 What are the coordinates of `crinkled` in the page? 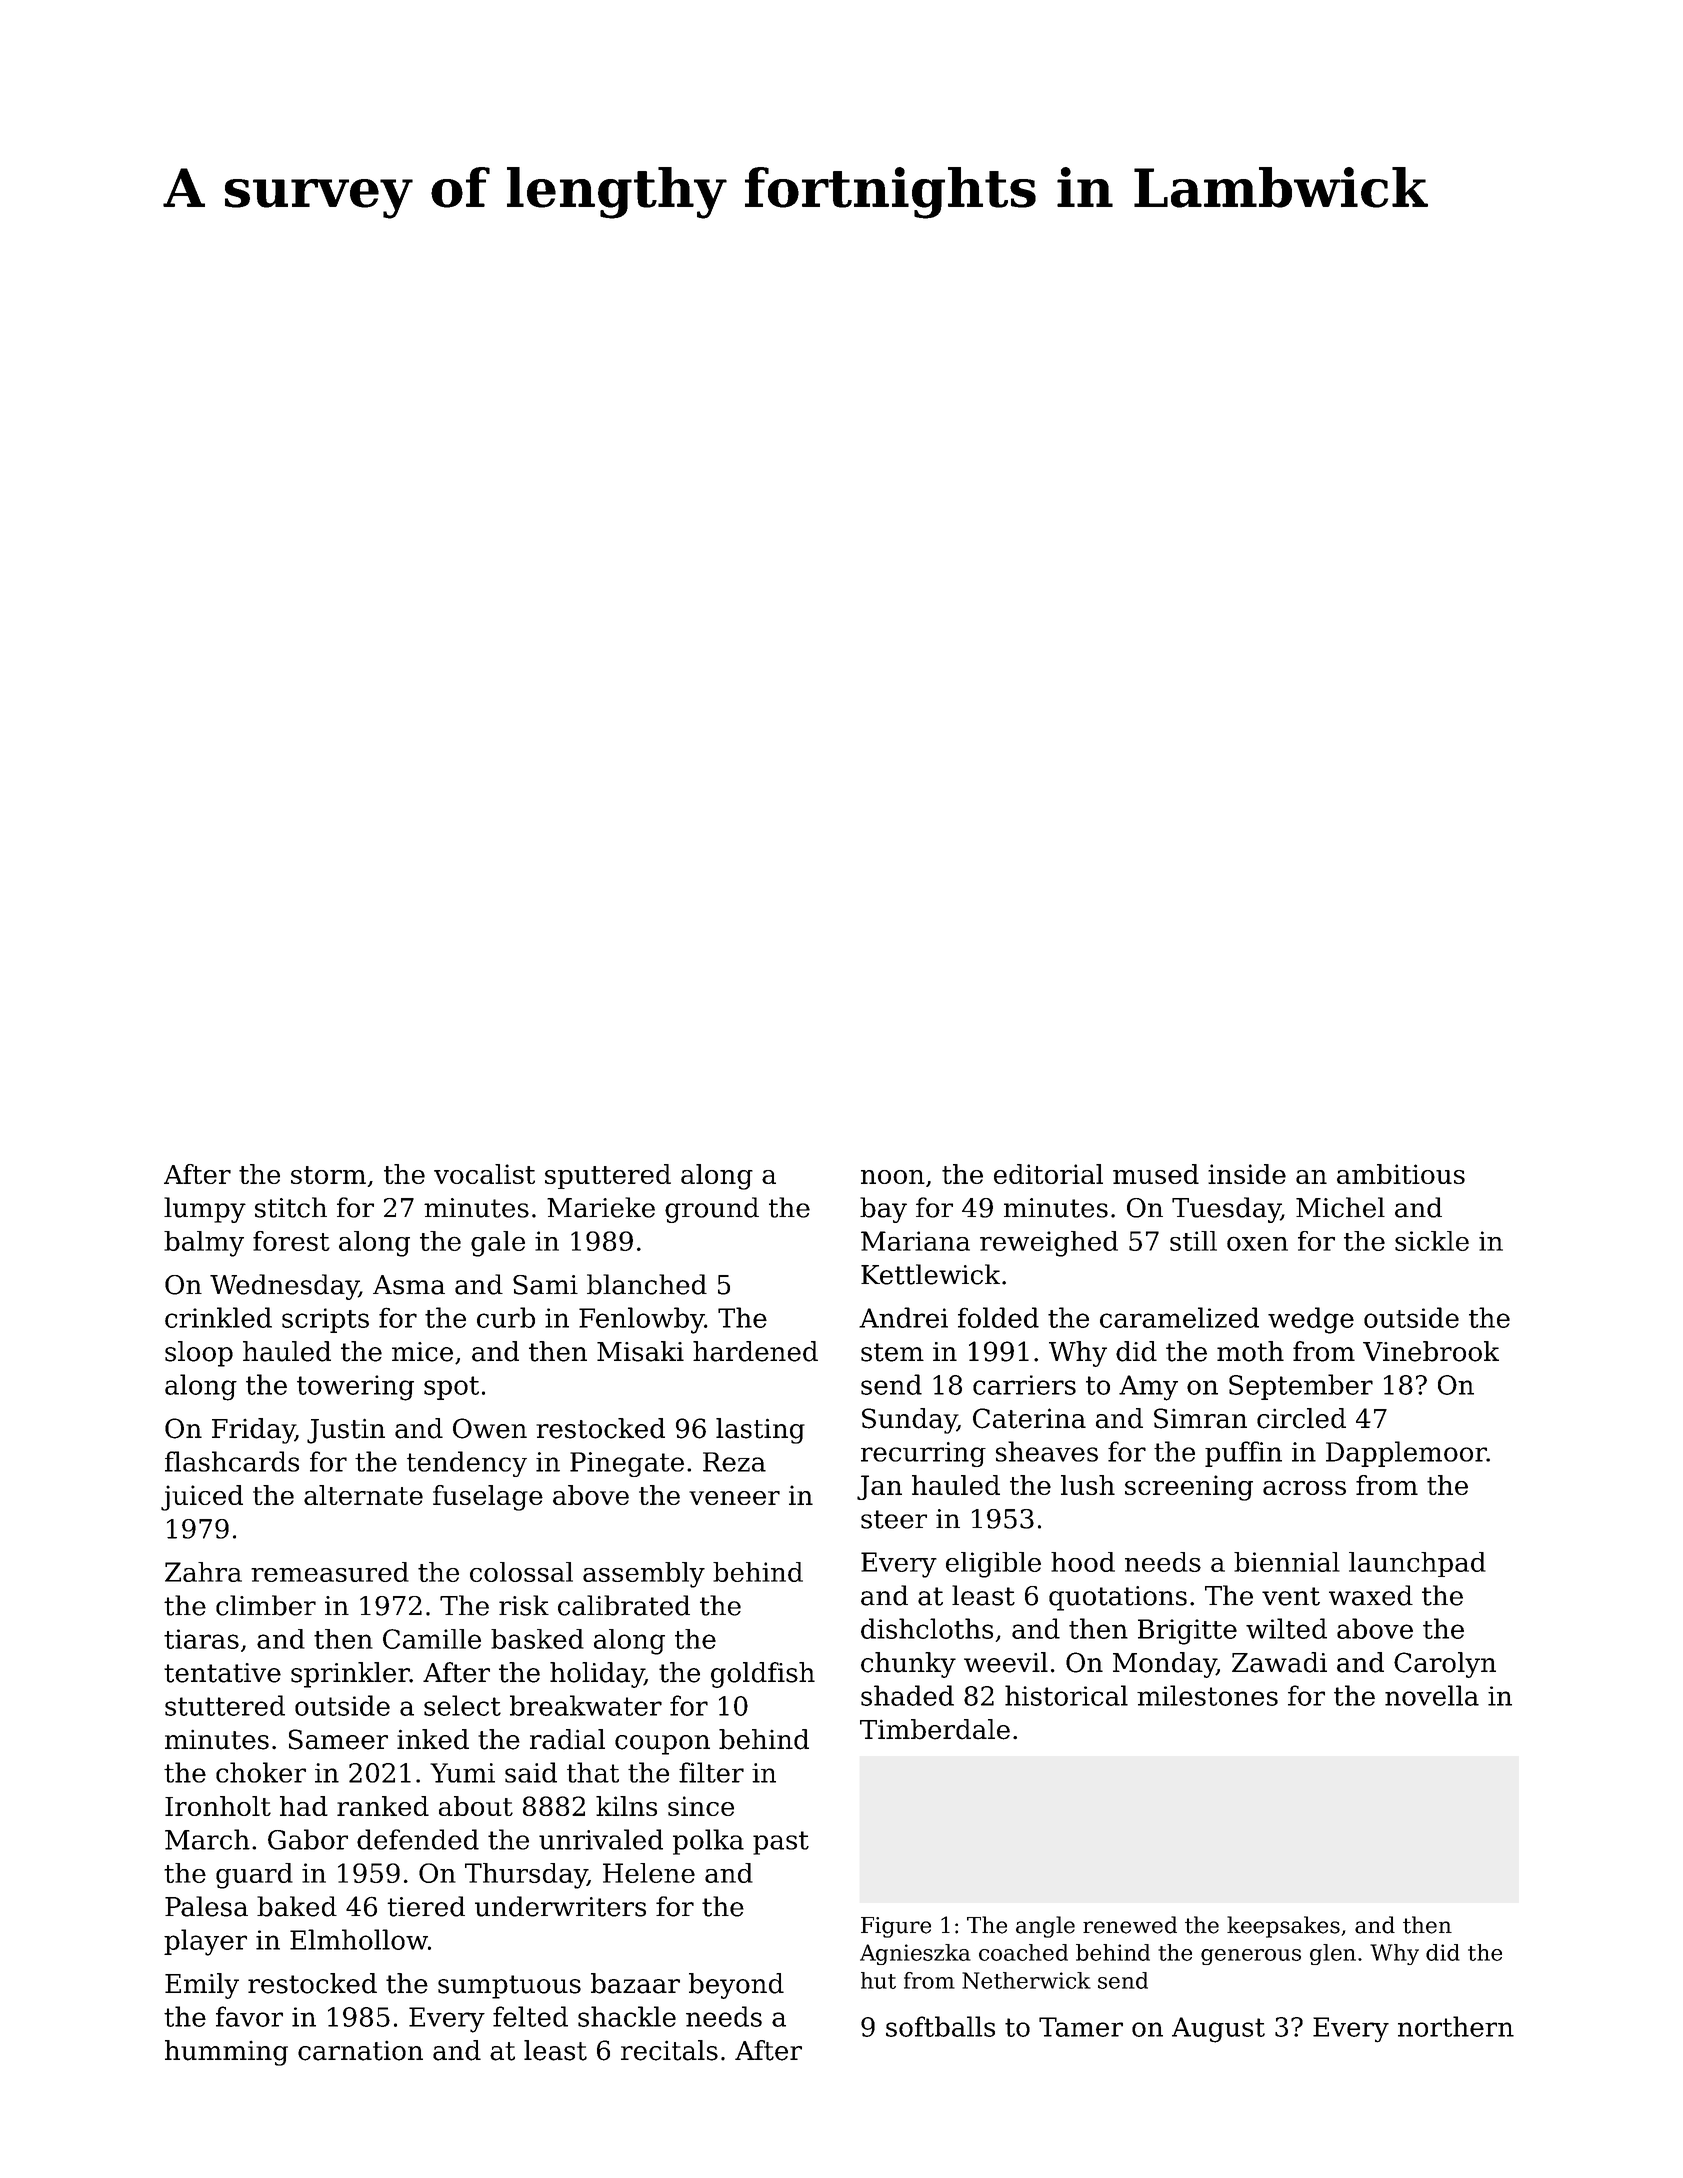 It's located at (218, 1317).
